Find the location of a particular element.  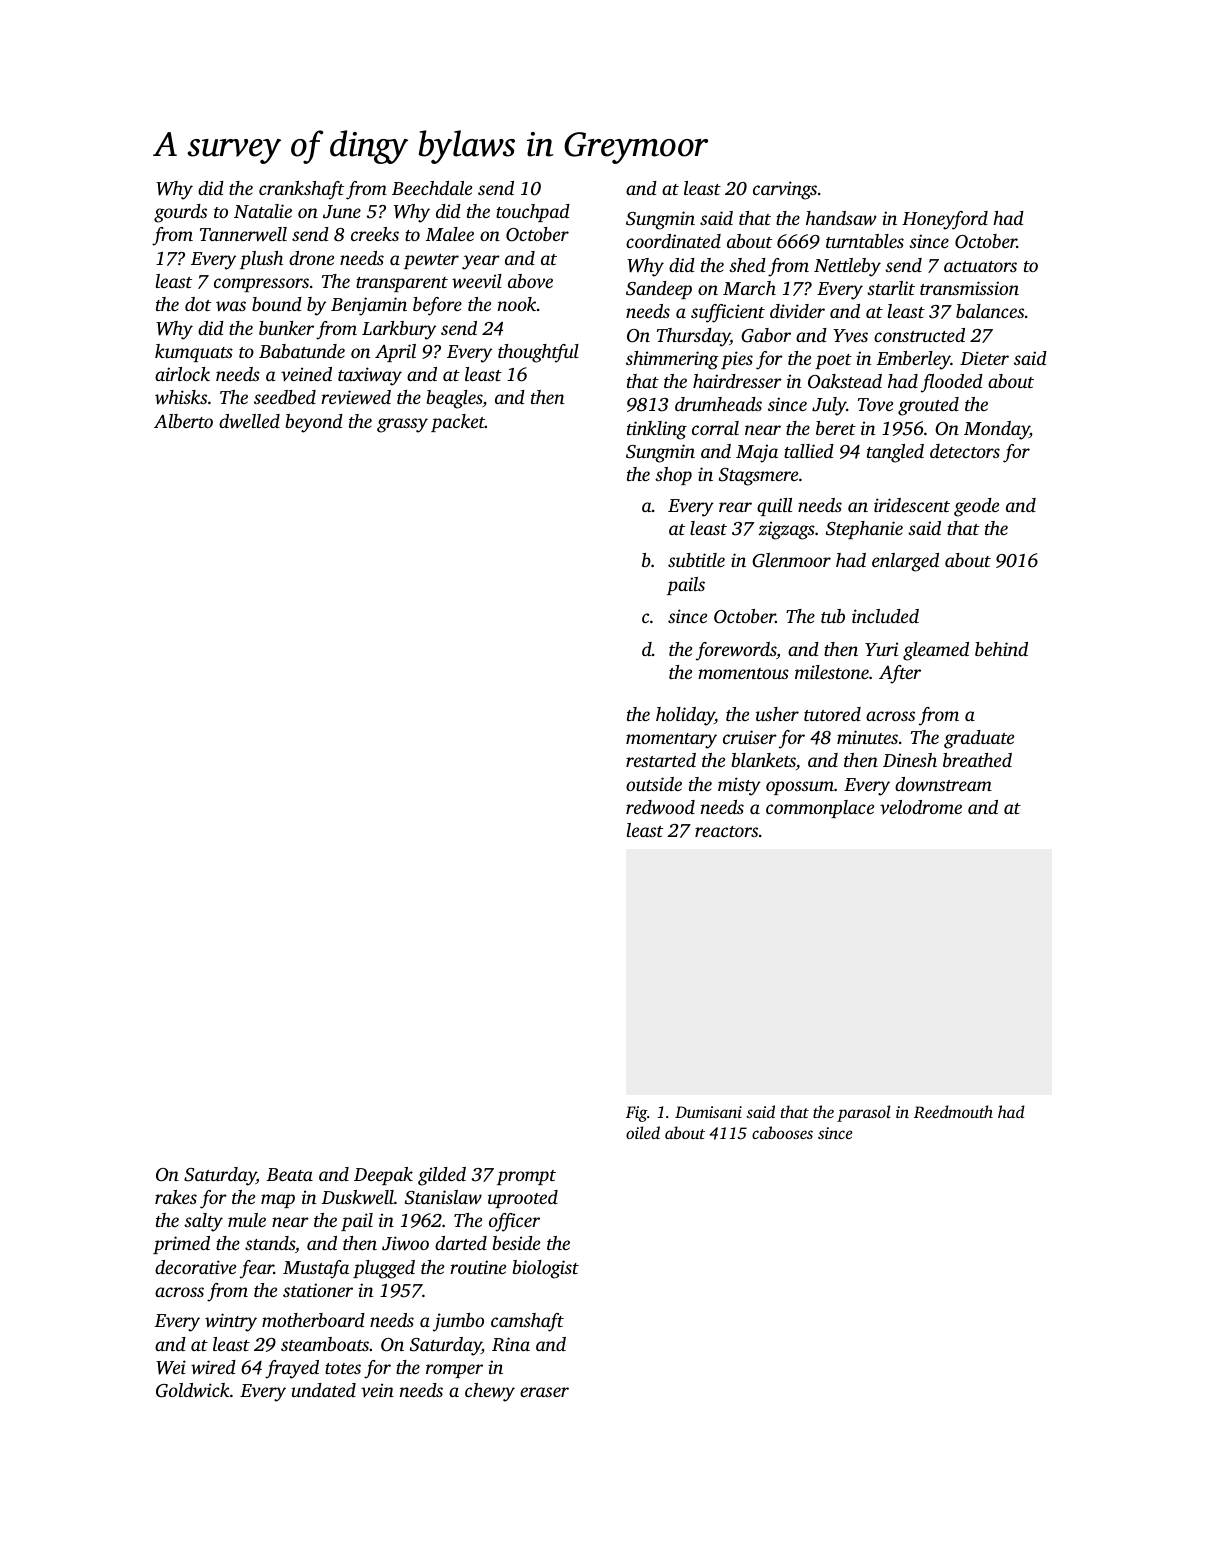

tangled is located at coordinates (895, 453).
